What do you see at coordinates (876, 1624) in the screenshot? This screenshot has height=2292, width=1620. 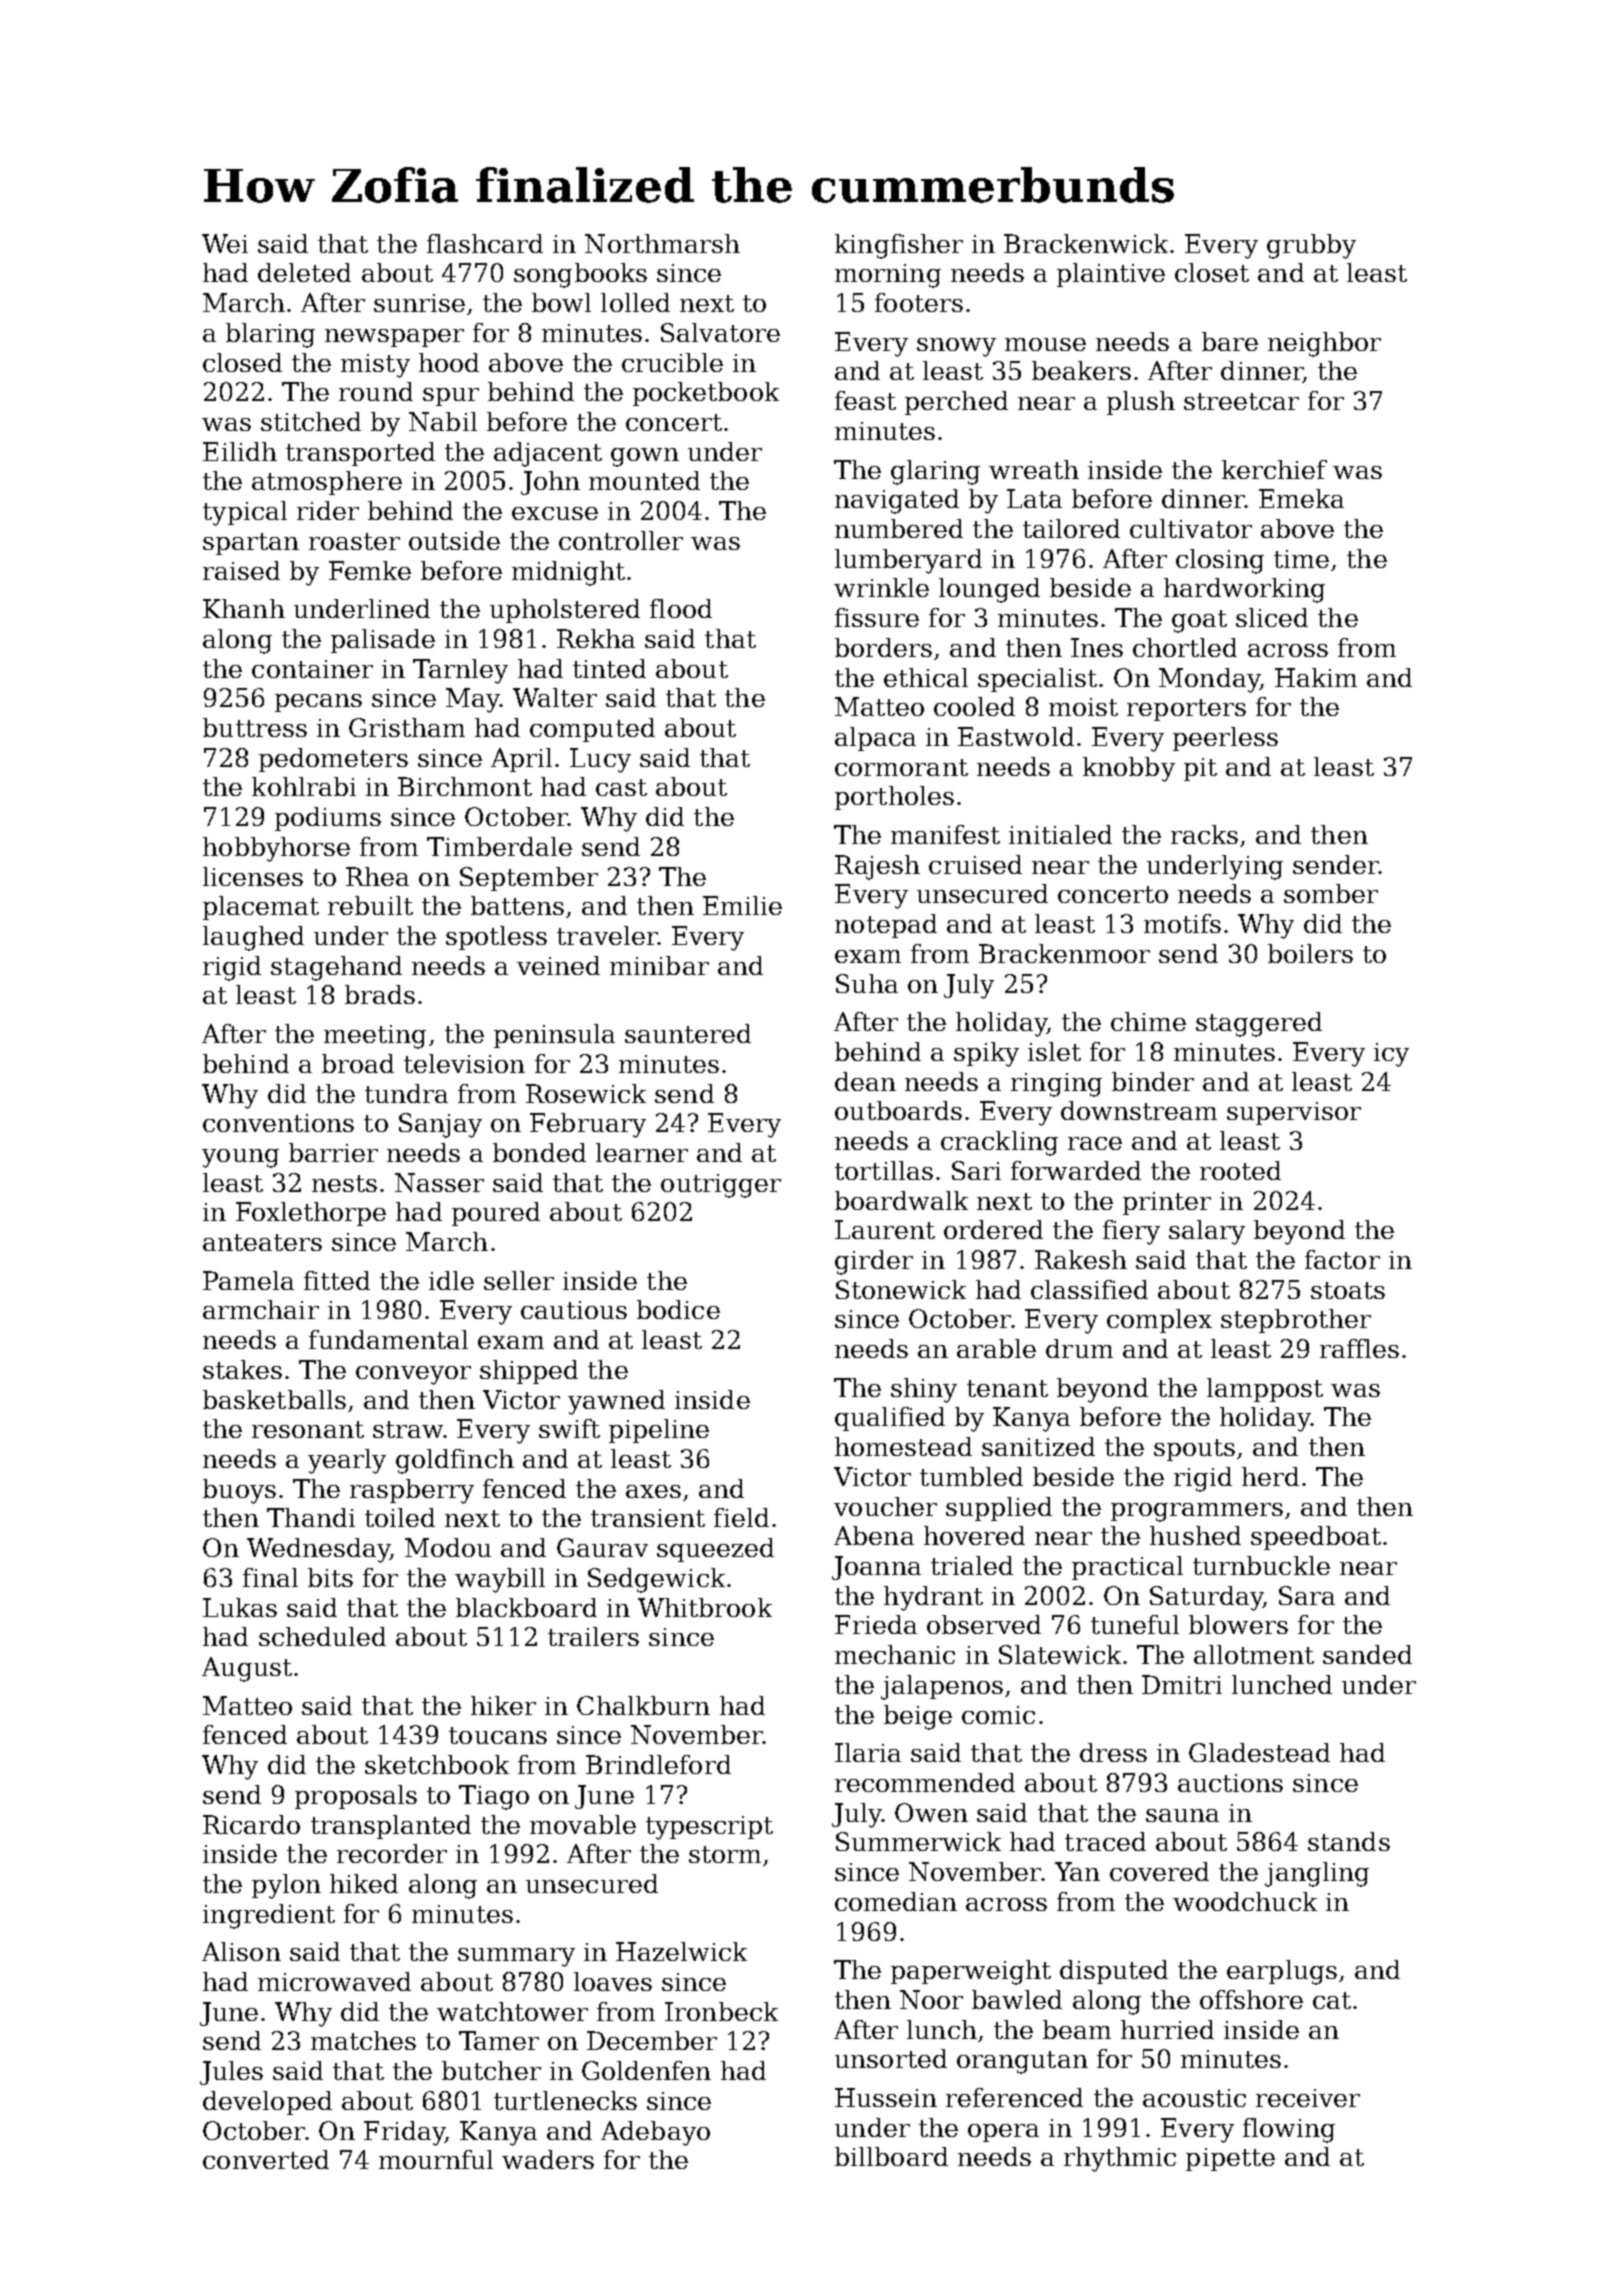 I see `Frieda` at bounding box center [876, 1624].
